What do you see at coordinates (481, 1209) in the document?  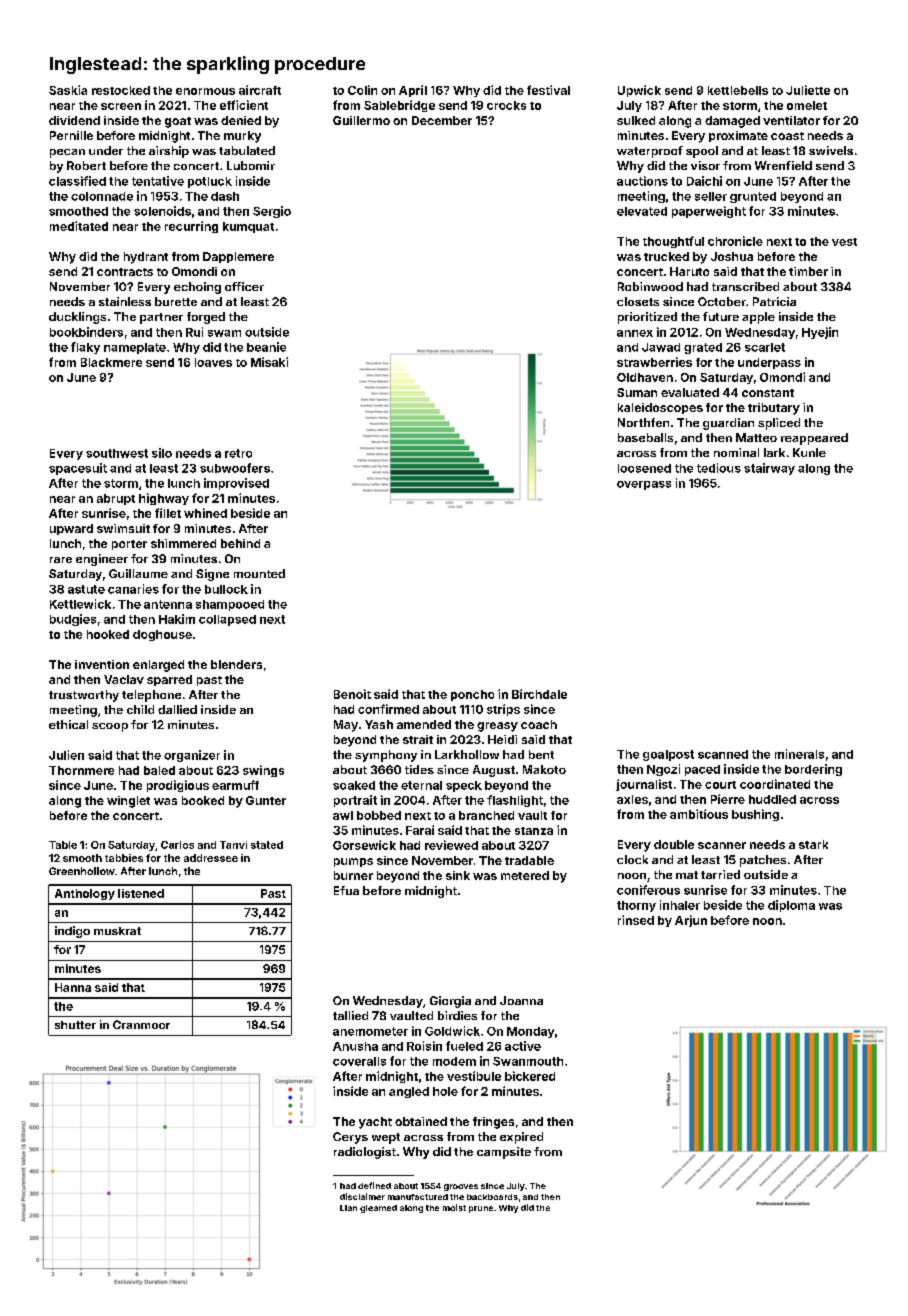 I see `prune` at bounding box center [481, 1209].
